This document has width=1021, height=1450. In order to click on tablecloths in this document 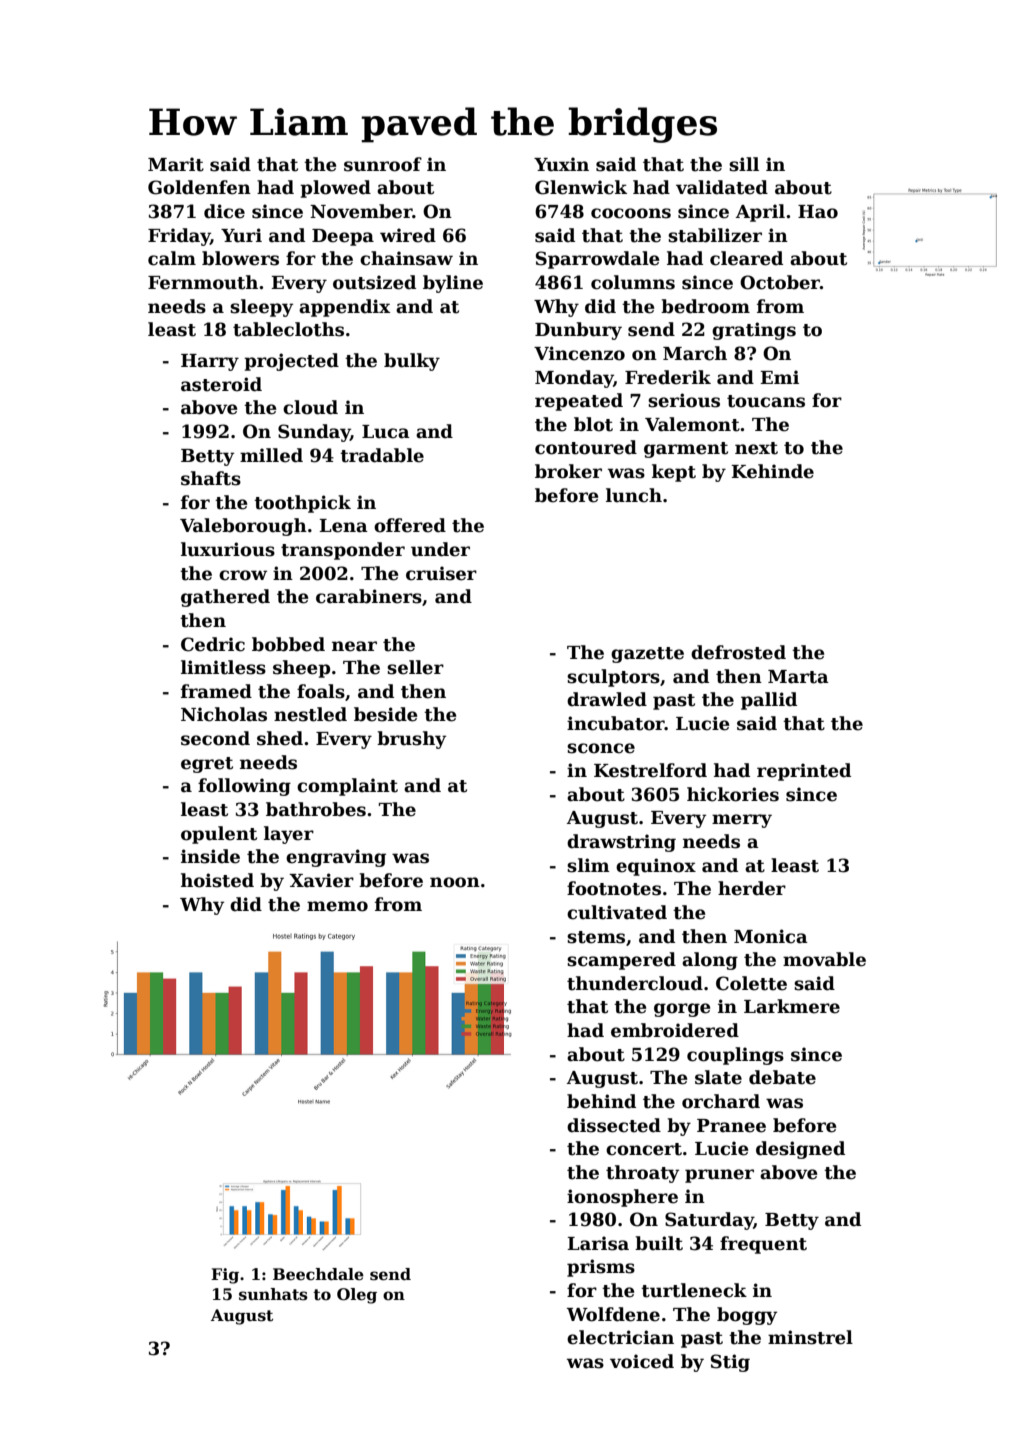, I will do `click(288, 329)`.
